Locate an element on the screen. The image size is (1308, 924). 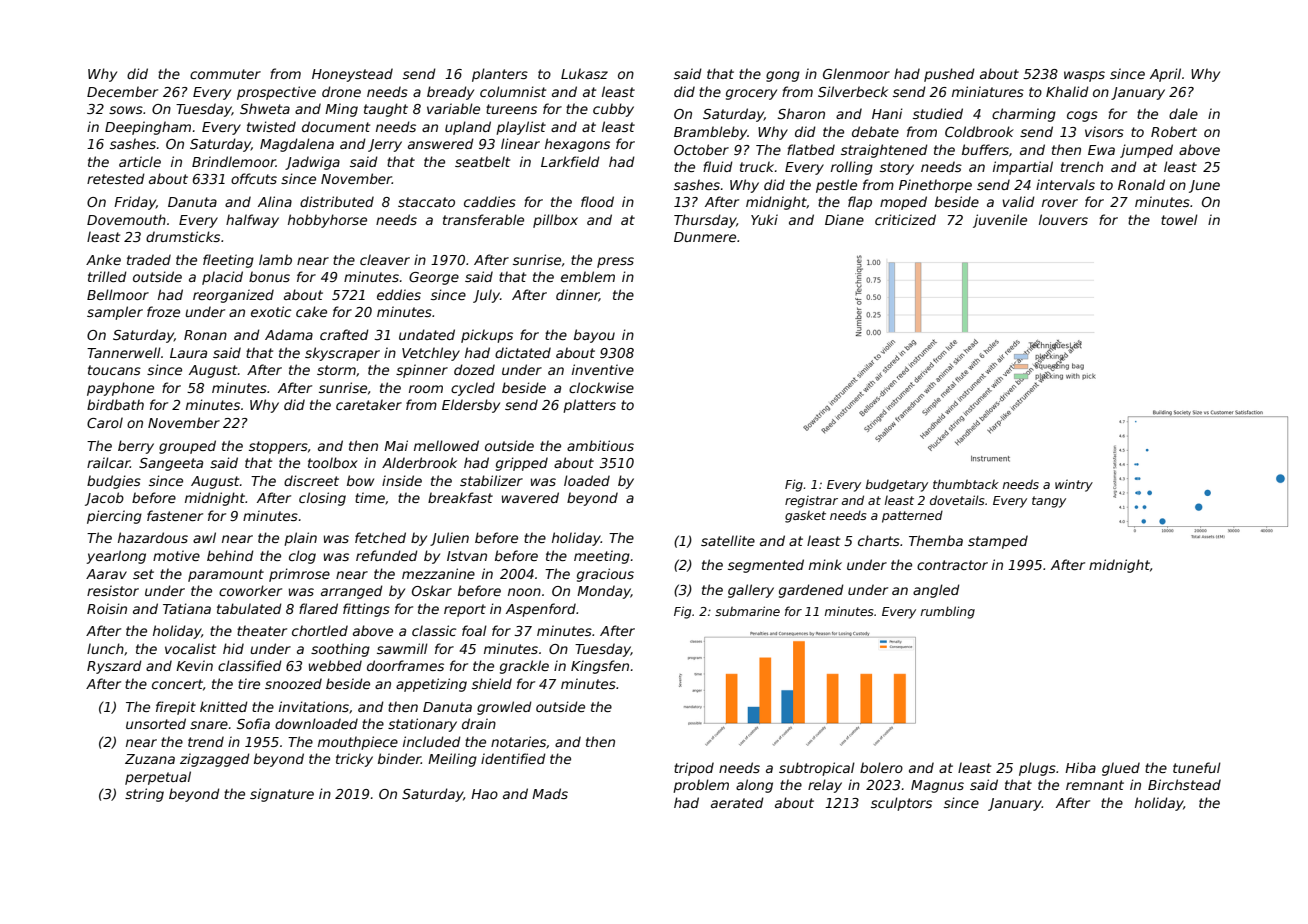
Larkfield is located at coordinates (570, 161).
